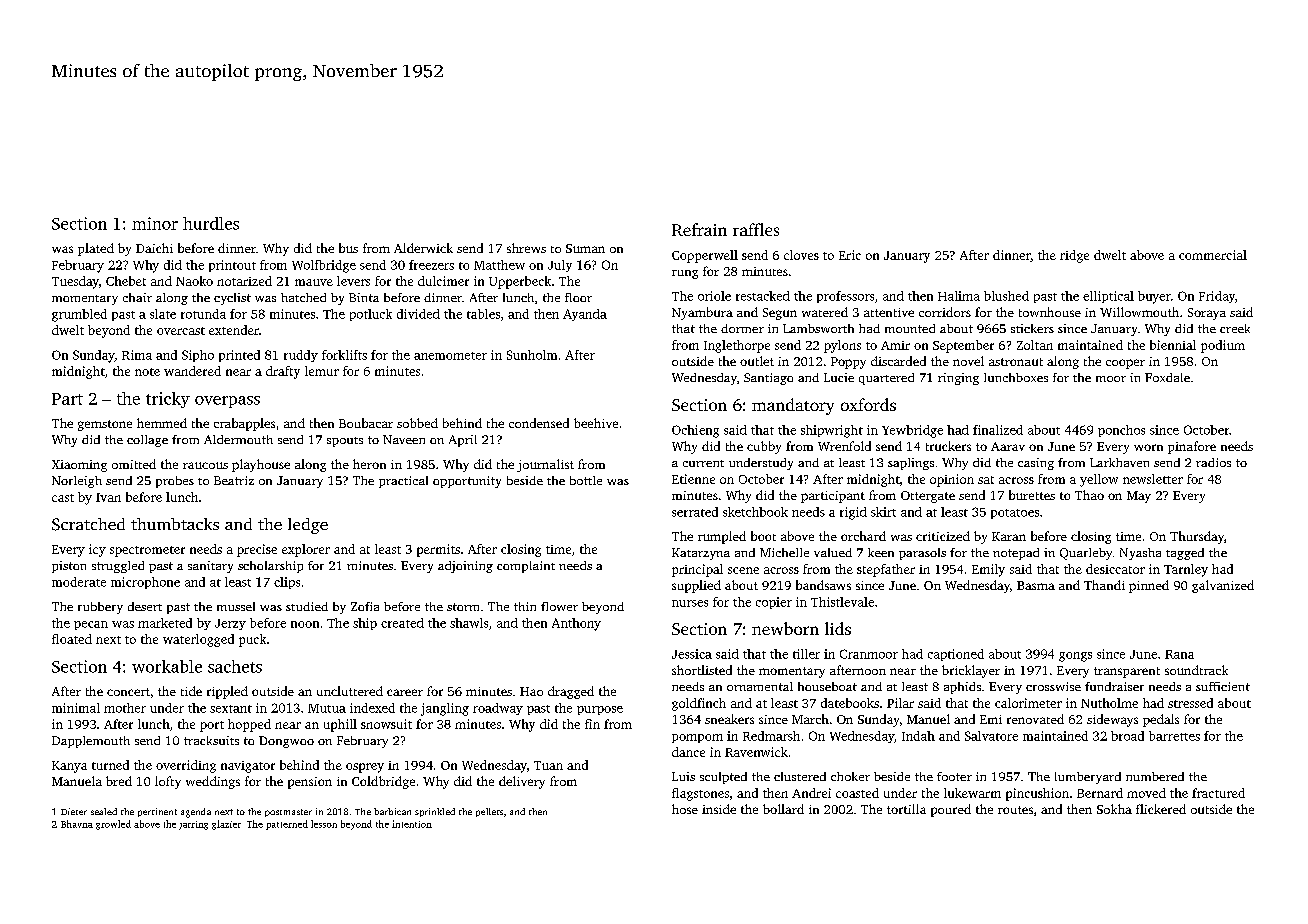 Image resolution: width=1308 pixels, height=924 pixels. Describe the element at coordinates (1192, 447) in the screenshot. I see `pinafore` at that location.
